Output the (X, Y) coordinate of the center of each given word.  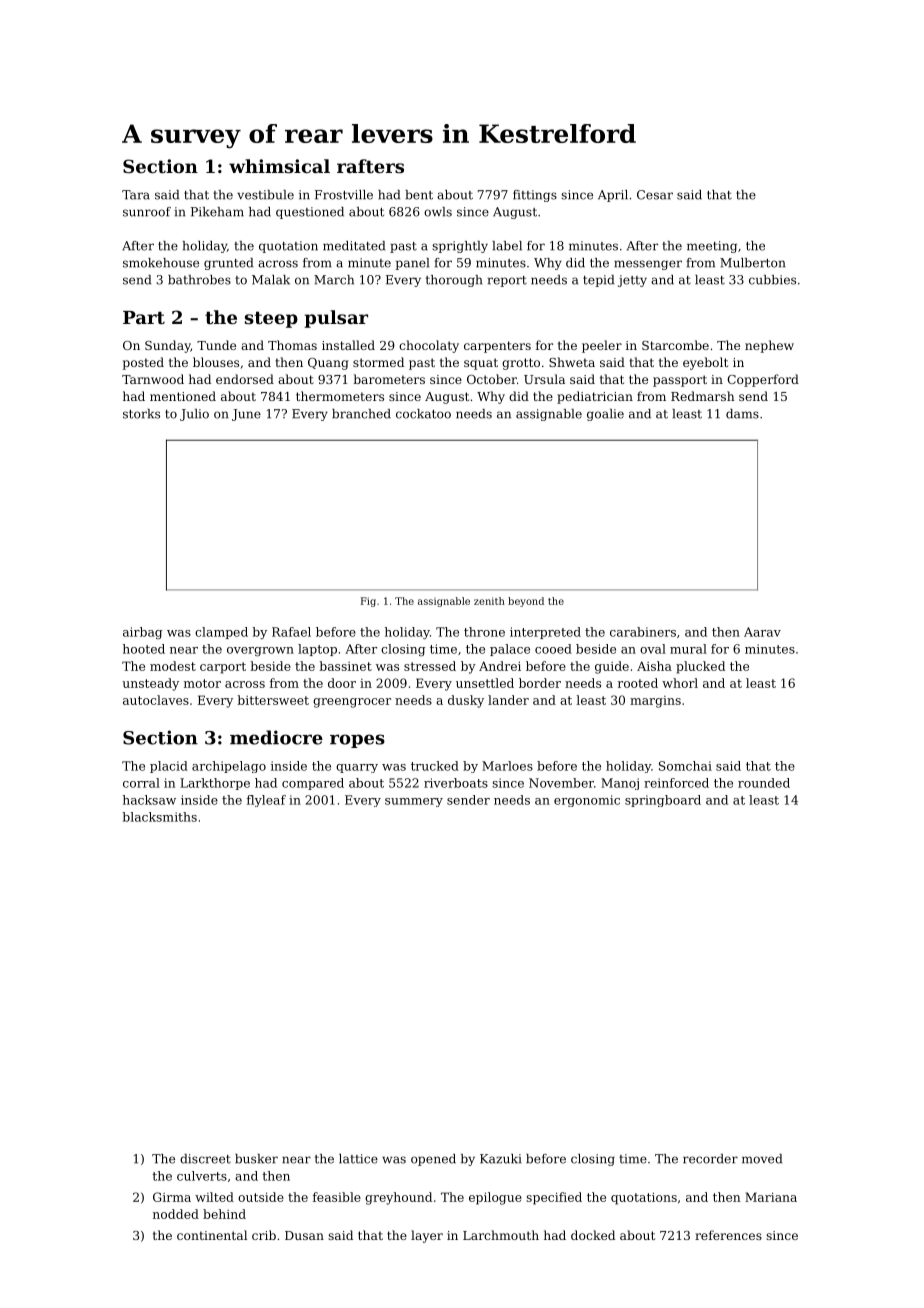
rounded (764, 783)
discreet (205, 1159)
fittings (535, 196)
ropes (357, 741)
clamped (221, 633)
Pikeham (217, 212)
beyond (526, 602)
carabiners (643, 632)
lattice (358, 1159)
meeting (712, 247)
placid (169, 767)
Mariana (771, 1197)
